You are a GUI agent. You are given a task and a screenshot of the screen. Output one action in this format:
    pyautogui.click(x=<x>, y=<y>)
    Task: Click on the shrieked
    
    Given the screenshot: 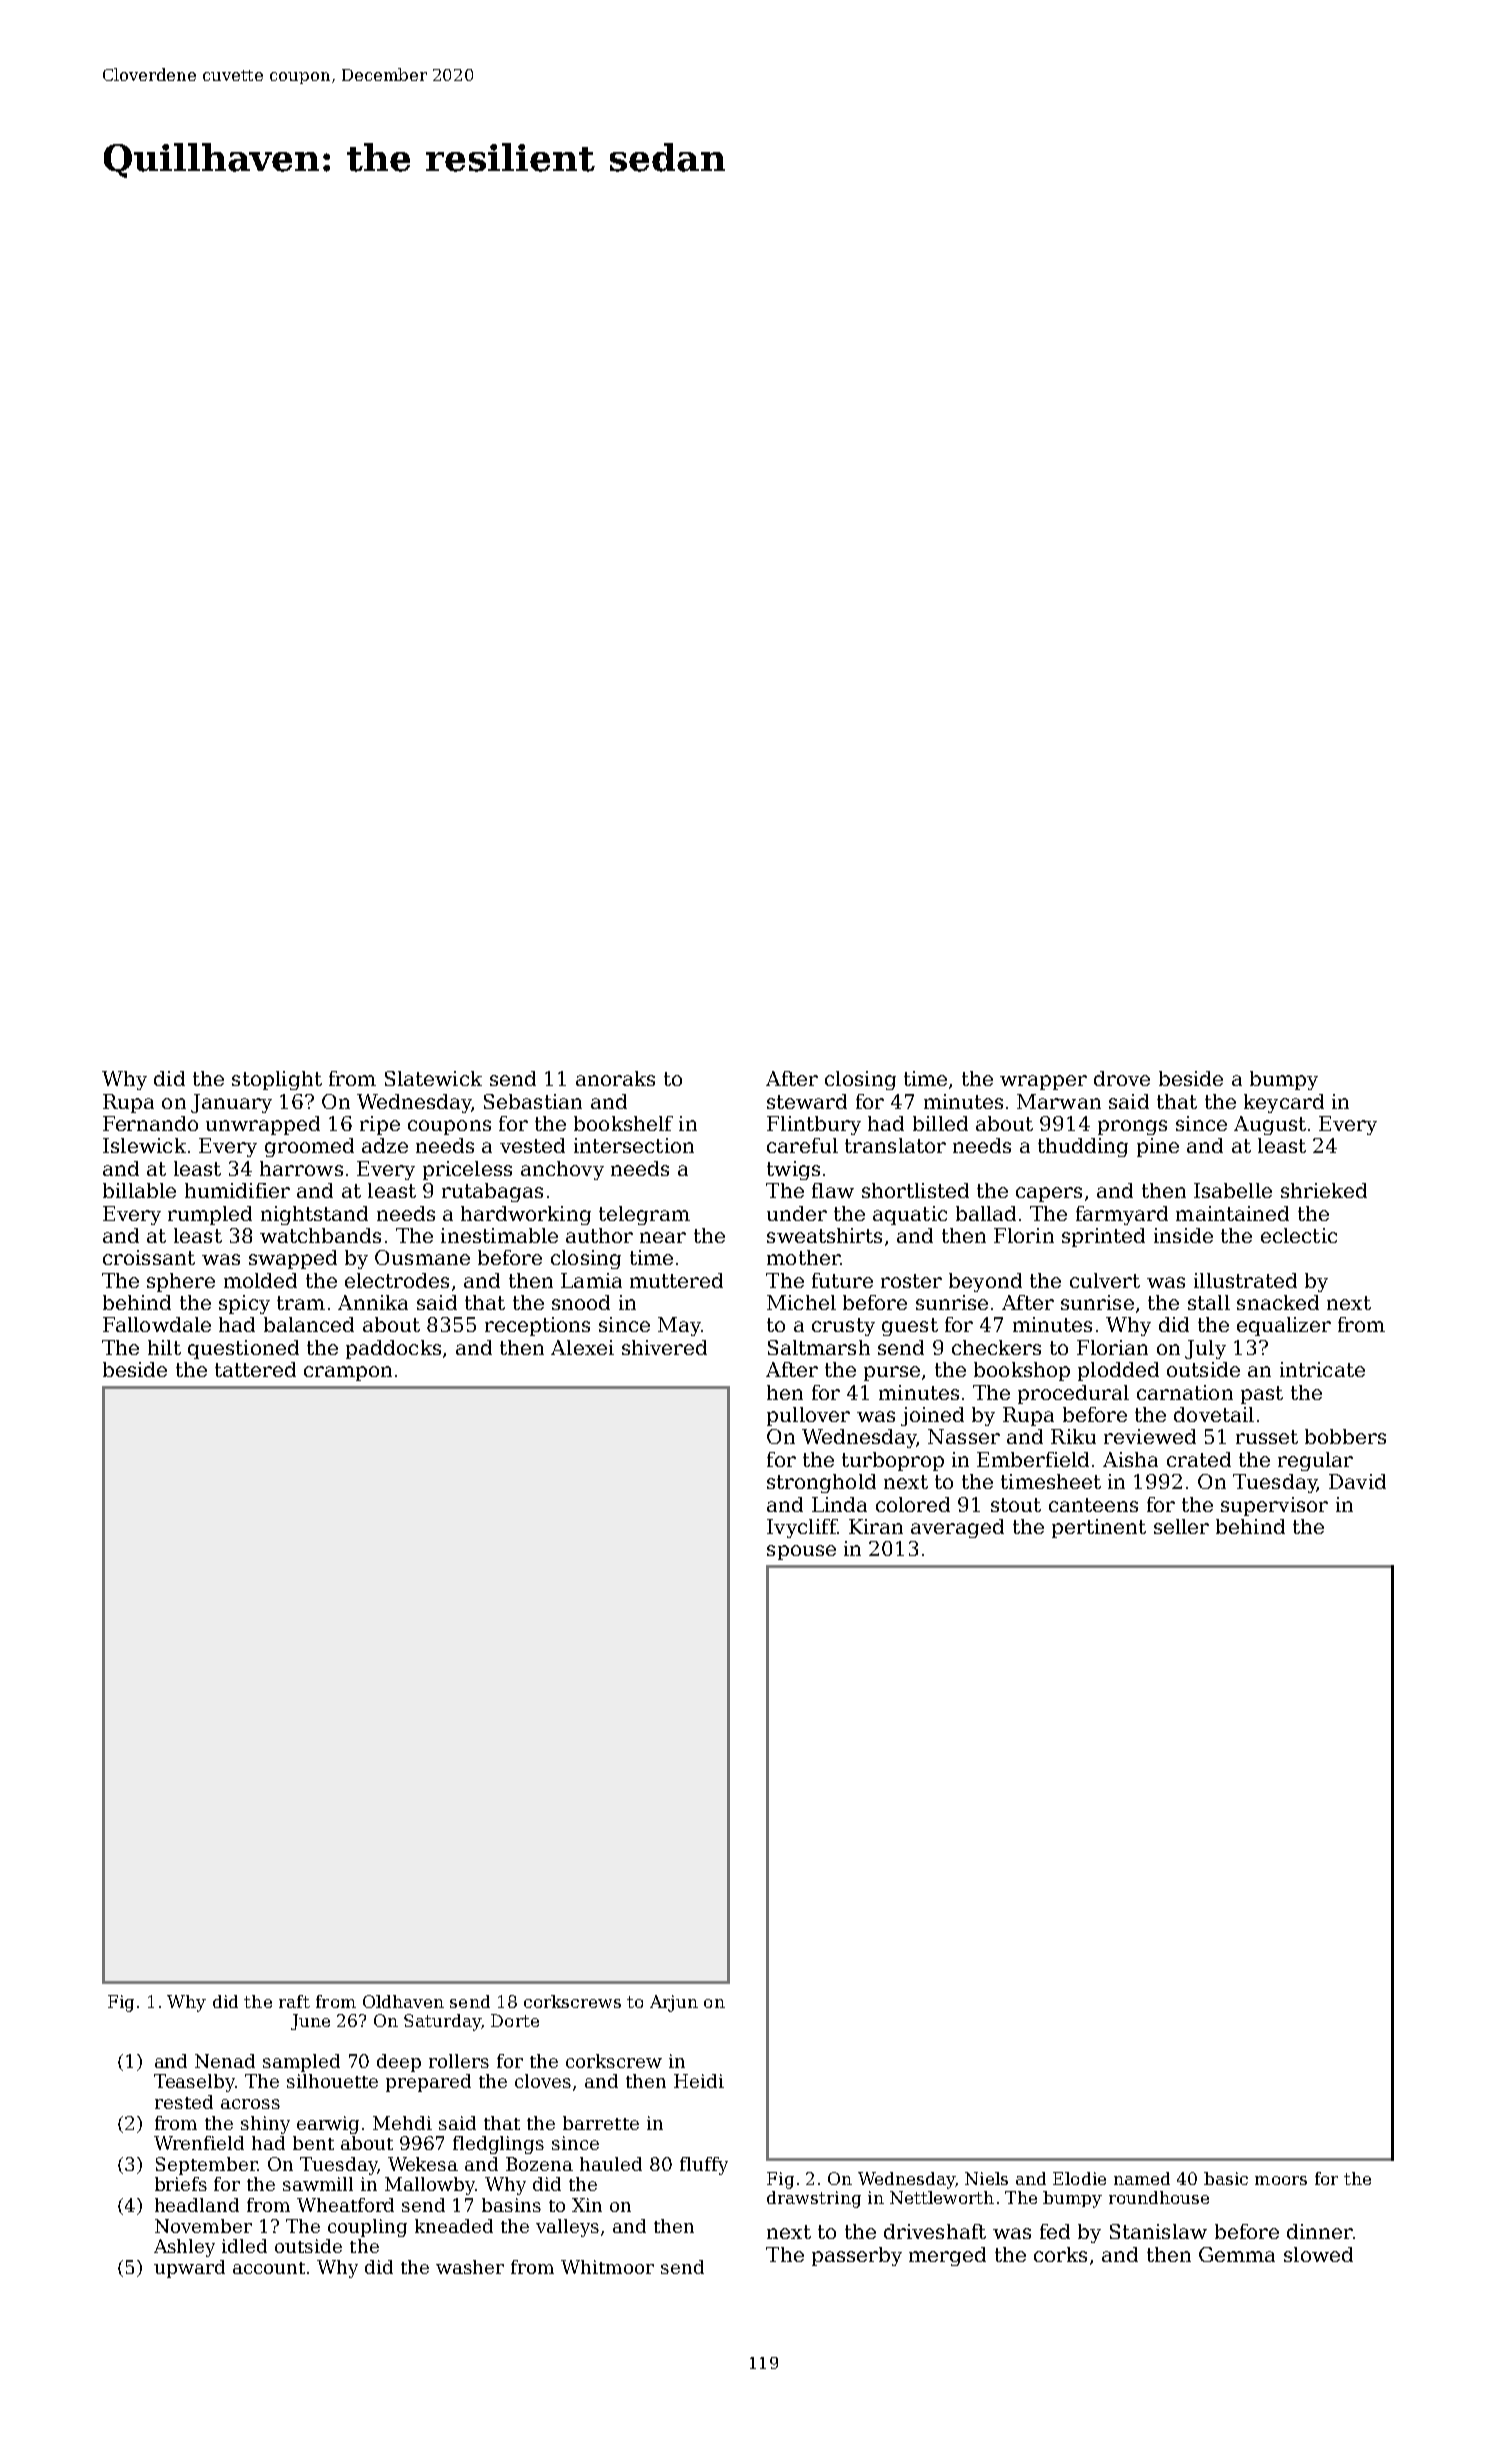 What is the action you would take?
    pyautogui.click(x=1324, y=1190)
